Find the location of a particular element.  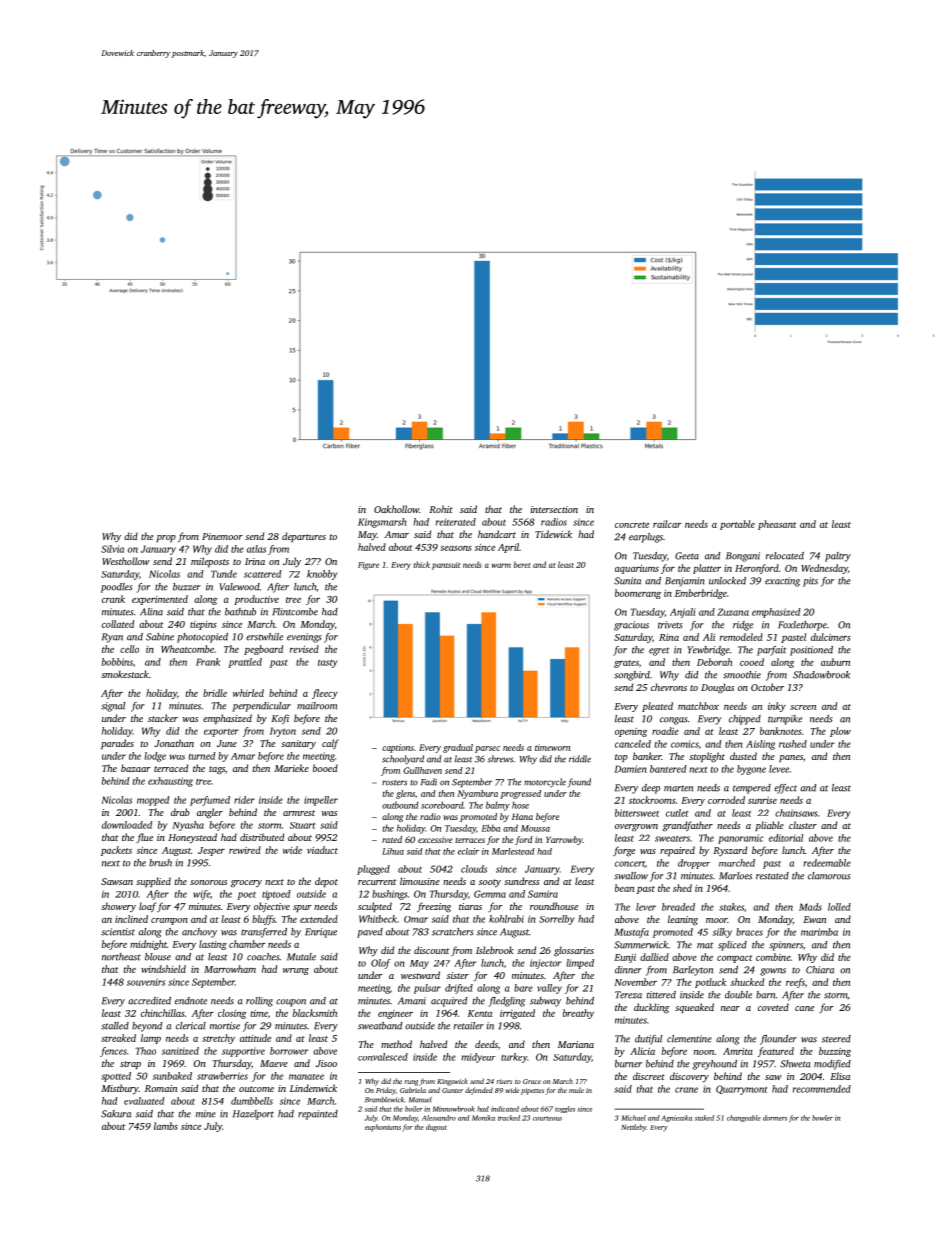

pheasant is located at coordinates (777, 525).
